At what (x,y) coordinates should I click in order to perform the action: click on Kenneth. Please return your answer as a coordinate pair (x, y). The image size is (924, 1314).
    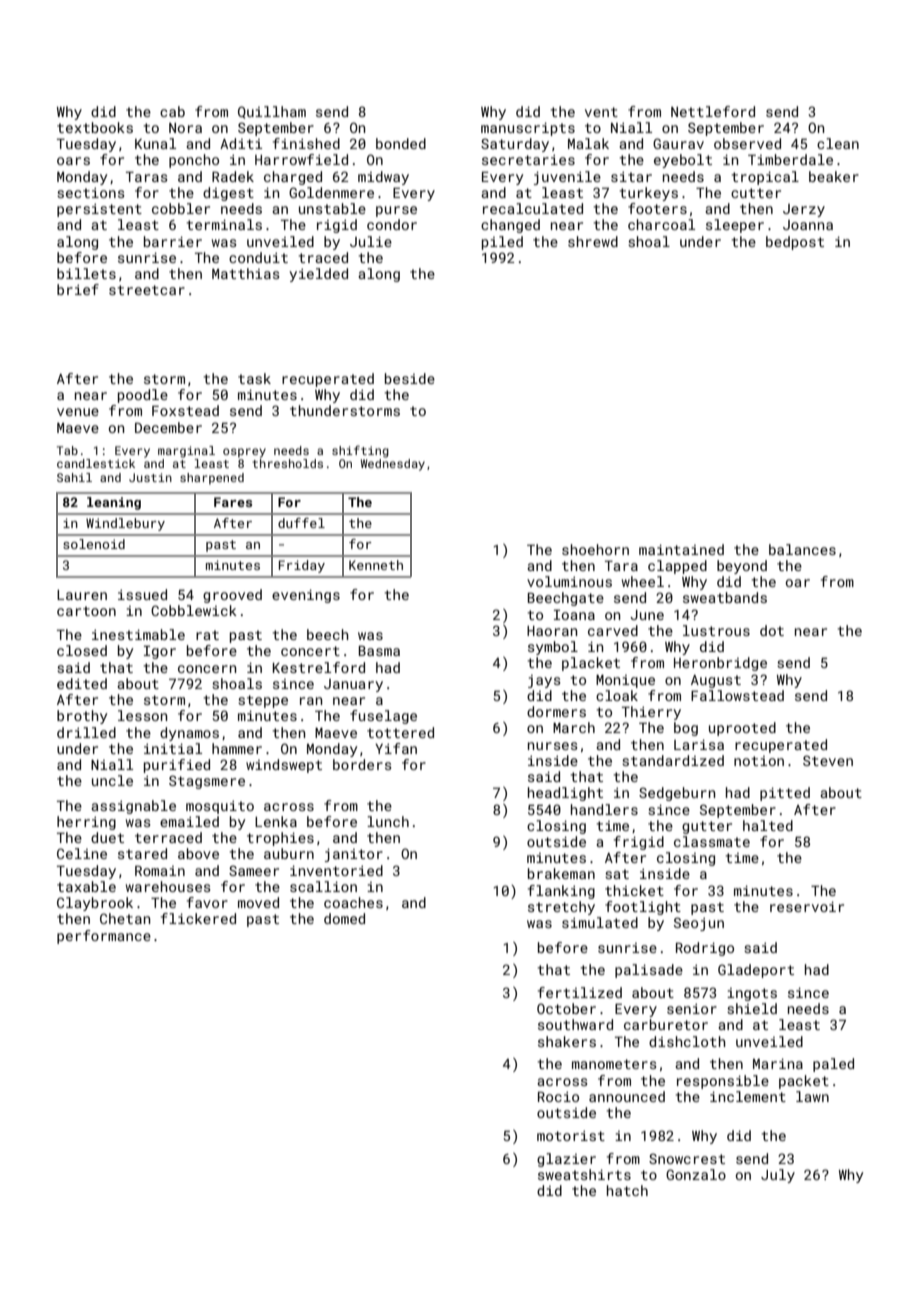
    Looking at the image, I should click on (376, 565).
